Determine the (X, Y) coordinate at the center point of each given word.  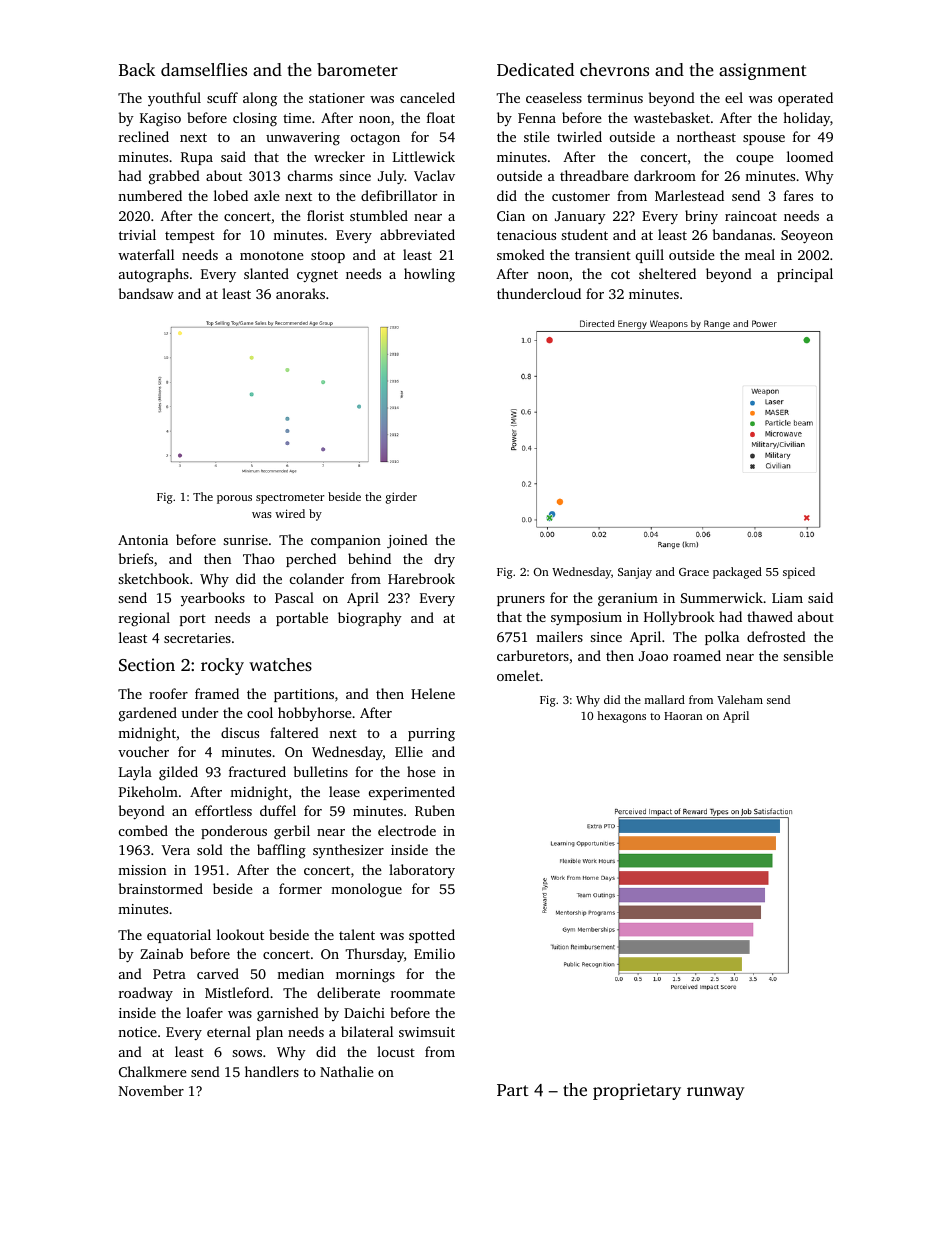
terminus (615, 98)
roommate (423, 993)
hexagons (622, 717)
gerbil (292, 832)
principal (805, 275)
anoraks (300, 293)
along (260, 99)
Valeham (740, 699)
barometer (357, 69)
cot (620, 274)
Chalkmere (153, 1071)
